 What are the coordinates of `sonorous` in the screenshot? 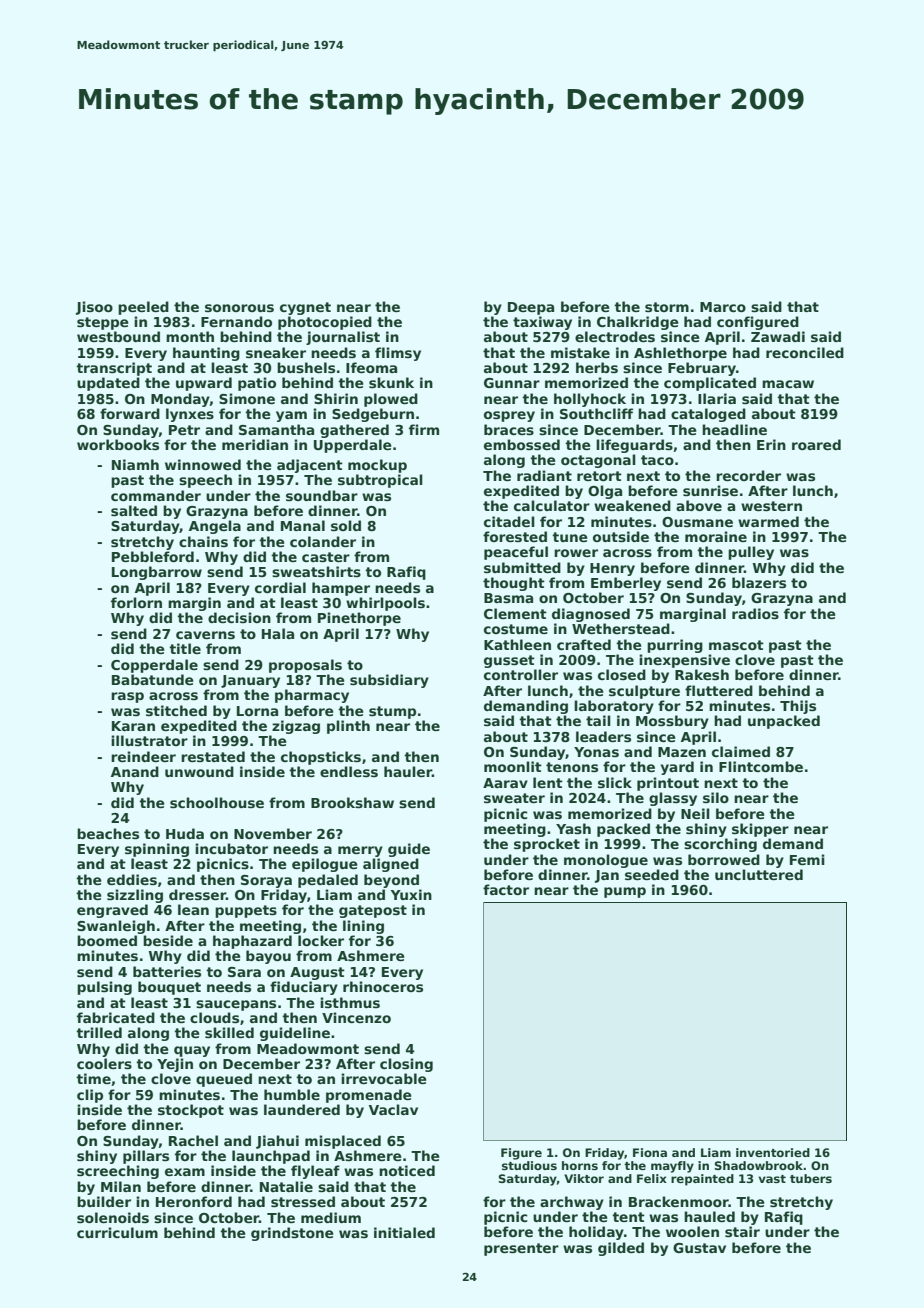 It's located at (239, 308).
